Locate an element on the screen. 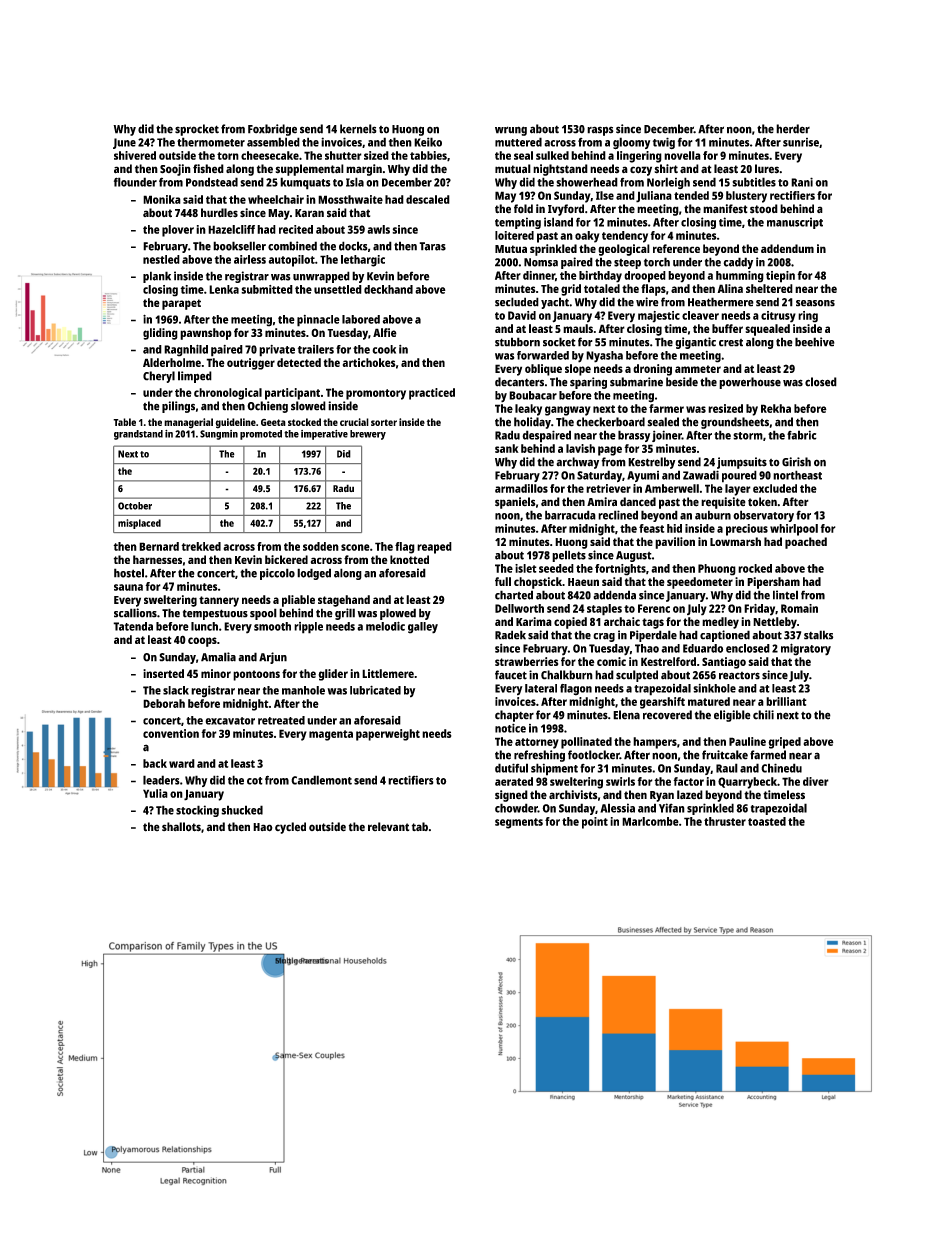 This screenshot has height=1233, width=952. beside is located at coordinates (682, 382).
